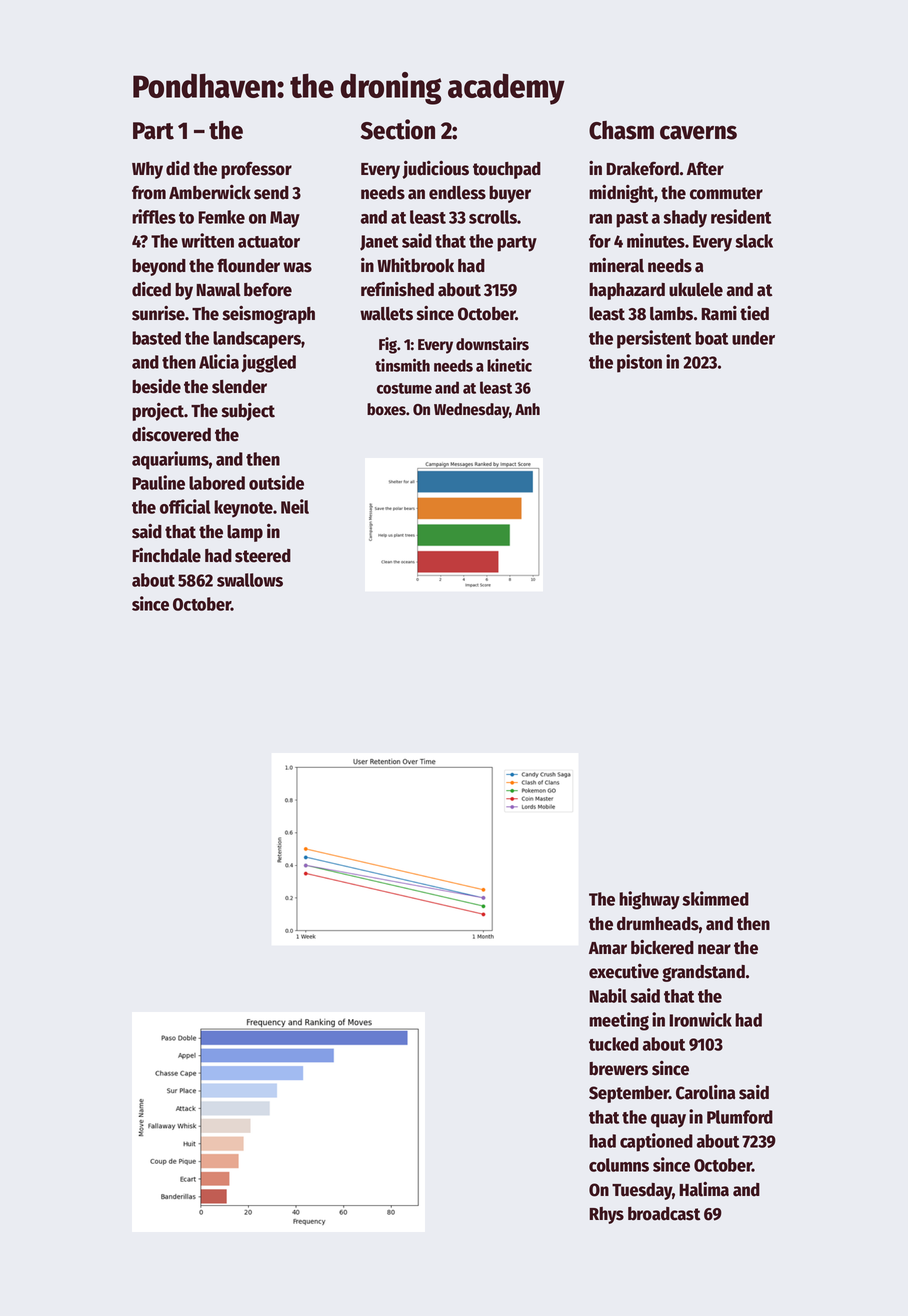  Describe the element at coordinates (147, 170) in the screenshot. I see `Why` at that location.
